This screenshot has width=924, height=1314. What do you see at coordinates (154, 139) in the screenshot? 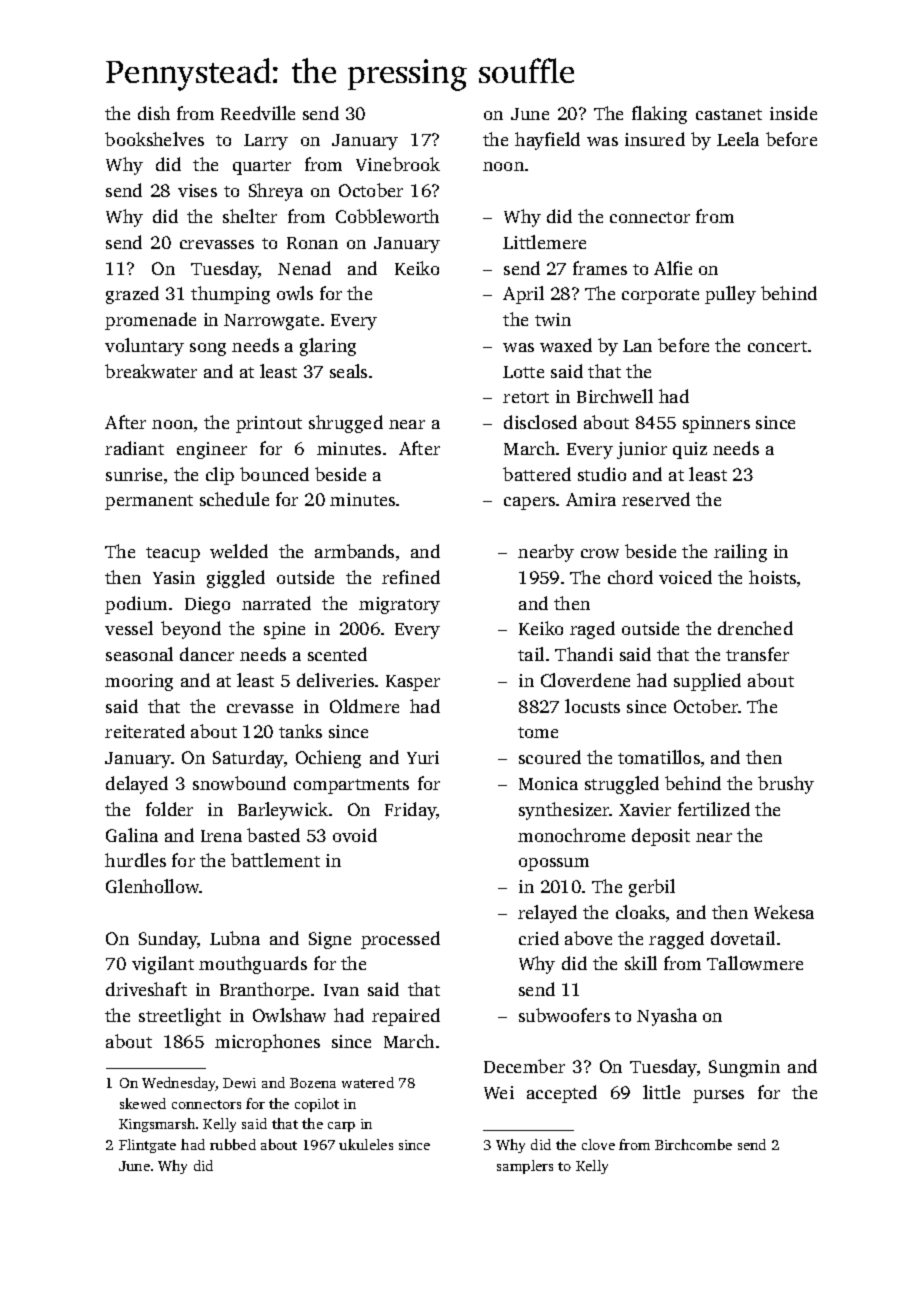
I see `bookshelves` at bounding box center [154, 139].
